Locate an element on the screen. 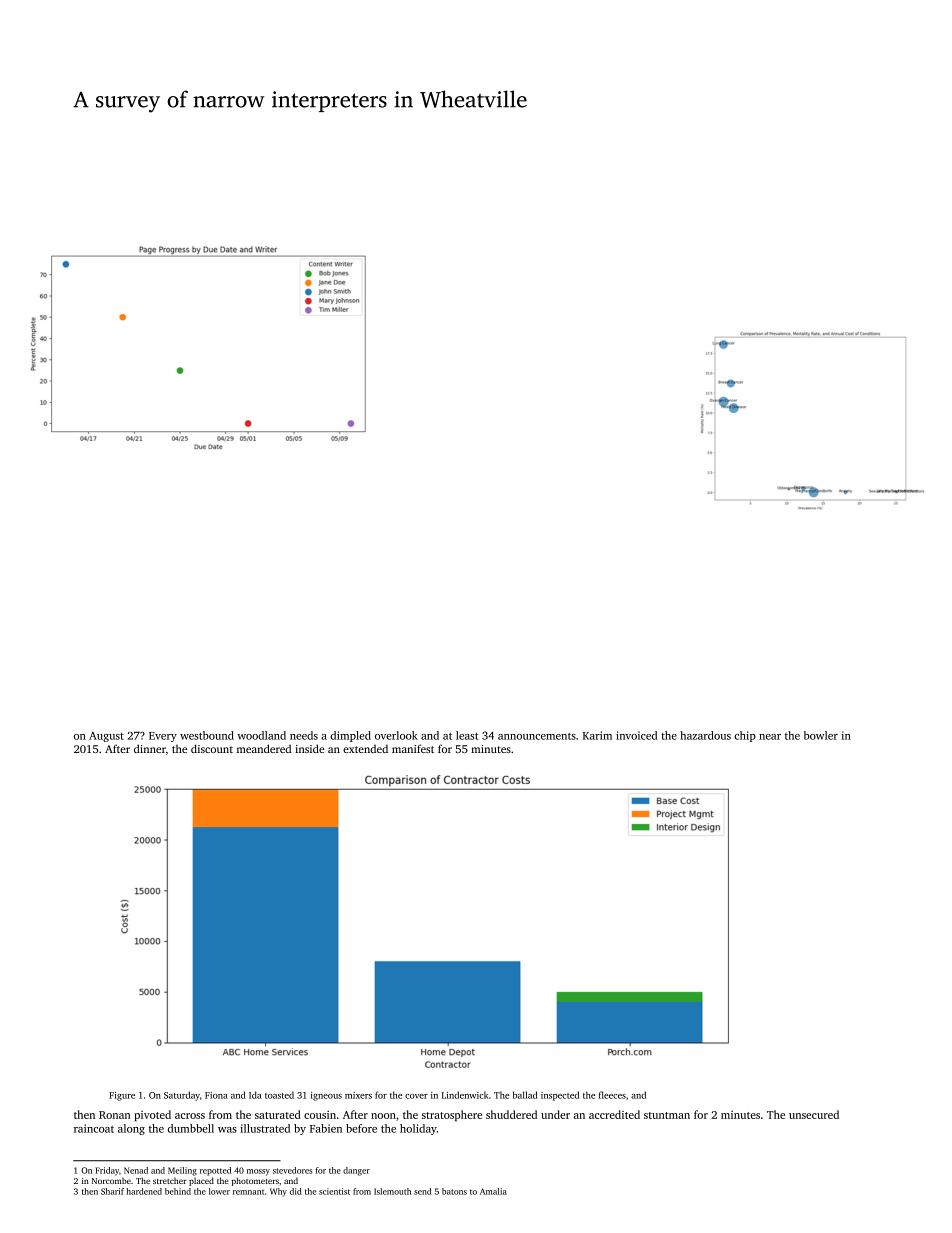 The image size is (952, 1233). unsecured is located at coordinates (814, 1114).
